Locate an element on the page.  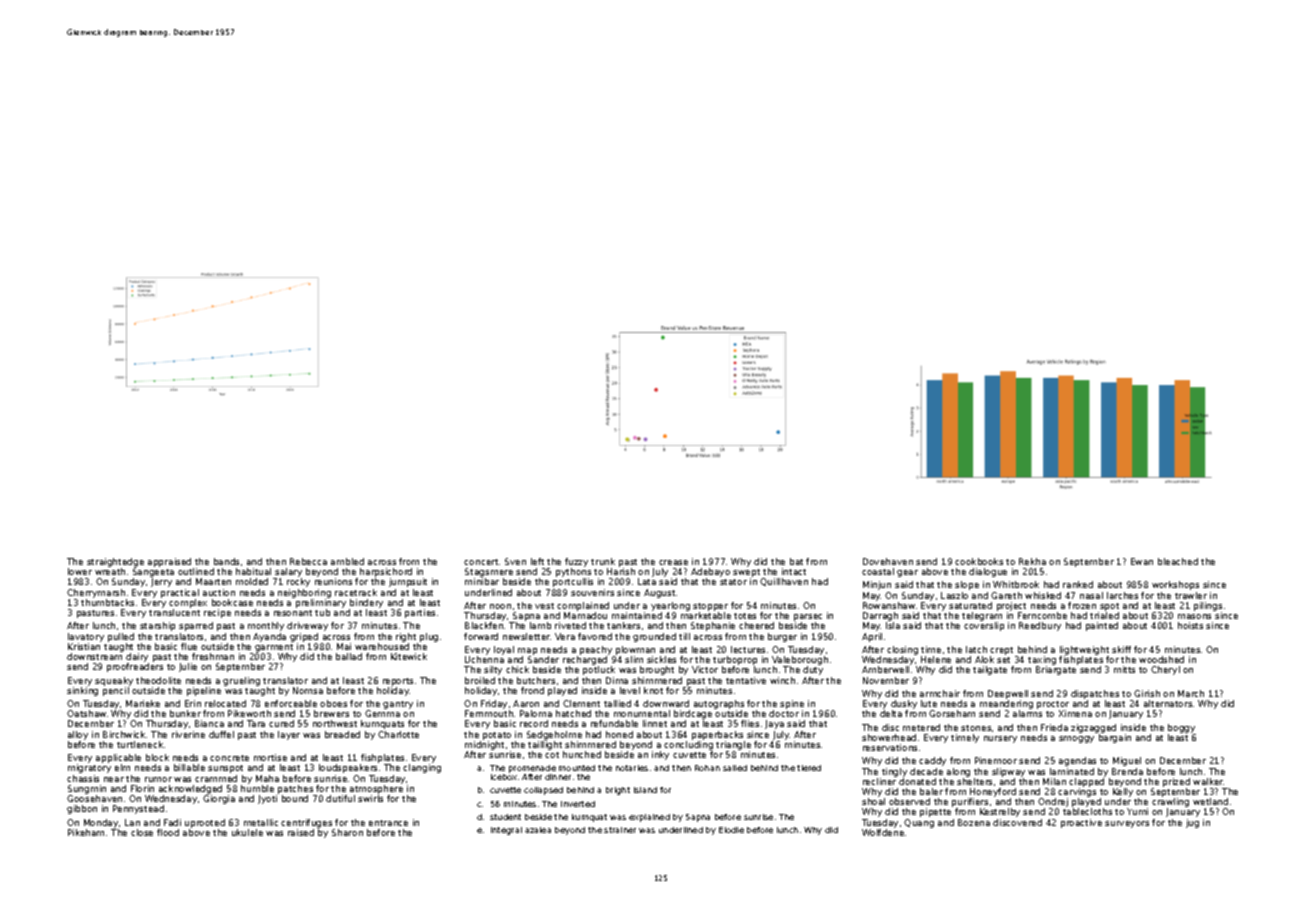
turboprop is located at coordinates (735, 660).
